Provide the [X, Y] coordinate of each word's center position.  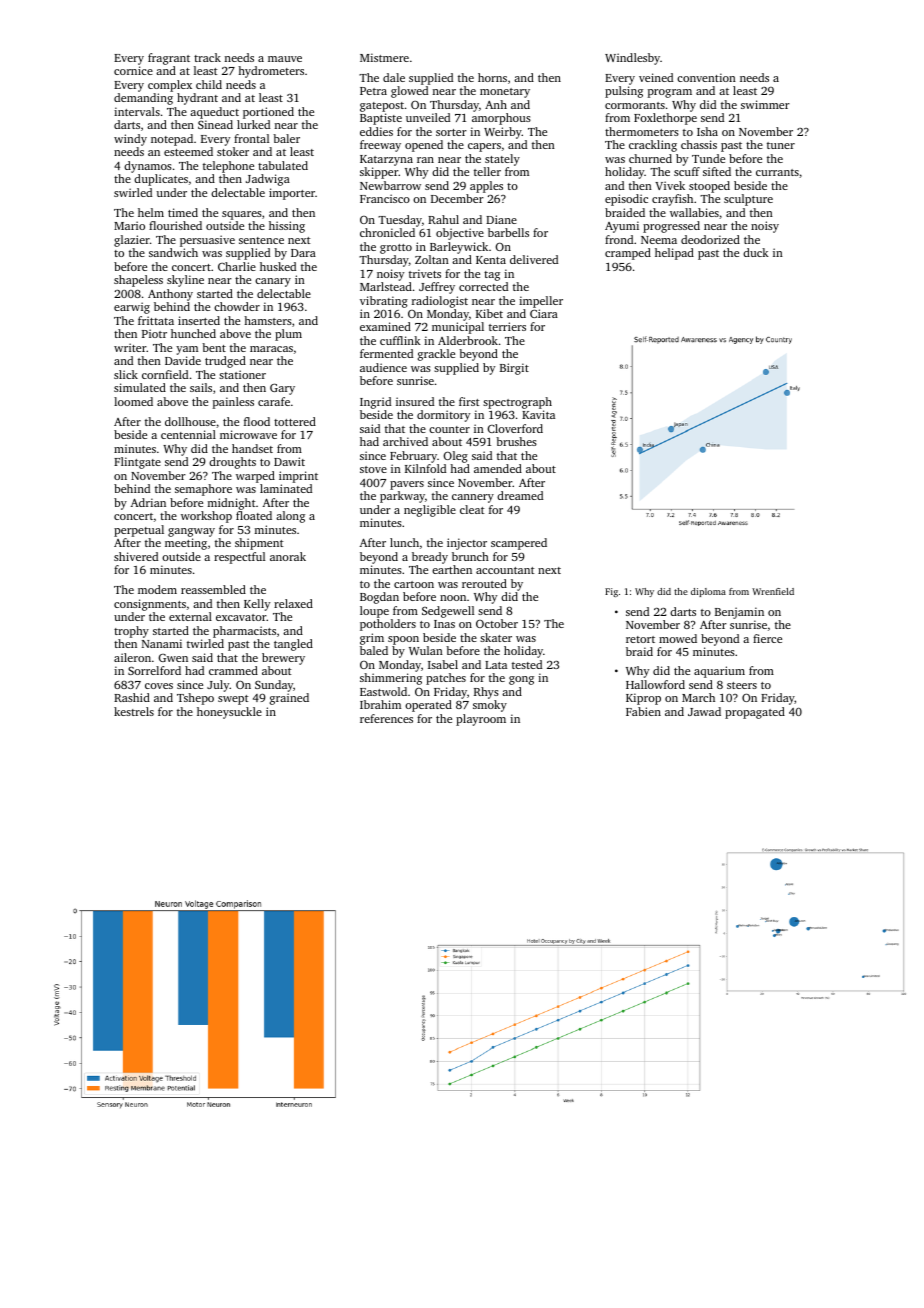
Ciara [544, 313]
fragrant [169, 59]
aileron [132, 657]
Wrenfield [773, 591]
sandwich [173, 252]
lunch [404, 542]
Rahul [443, 219]
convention [706, 77]
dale [394, 77]
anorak [288, 556]
